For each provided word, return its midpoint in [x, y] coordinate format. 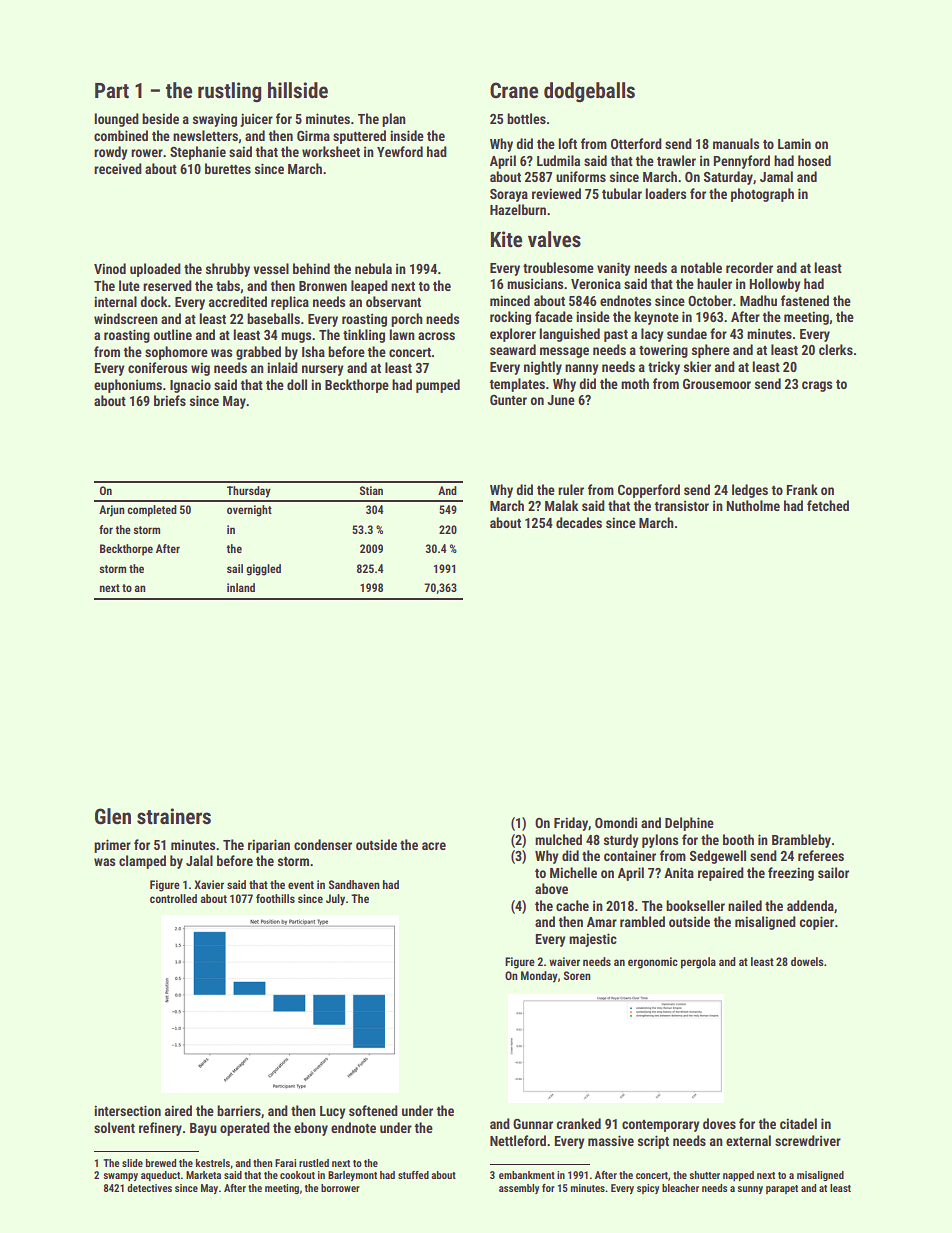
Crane [514, 90]
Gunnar [533, 1124]
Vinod [110, 268]
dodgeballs [589, 92]
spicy [648, 1189]
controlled [173, 898]
